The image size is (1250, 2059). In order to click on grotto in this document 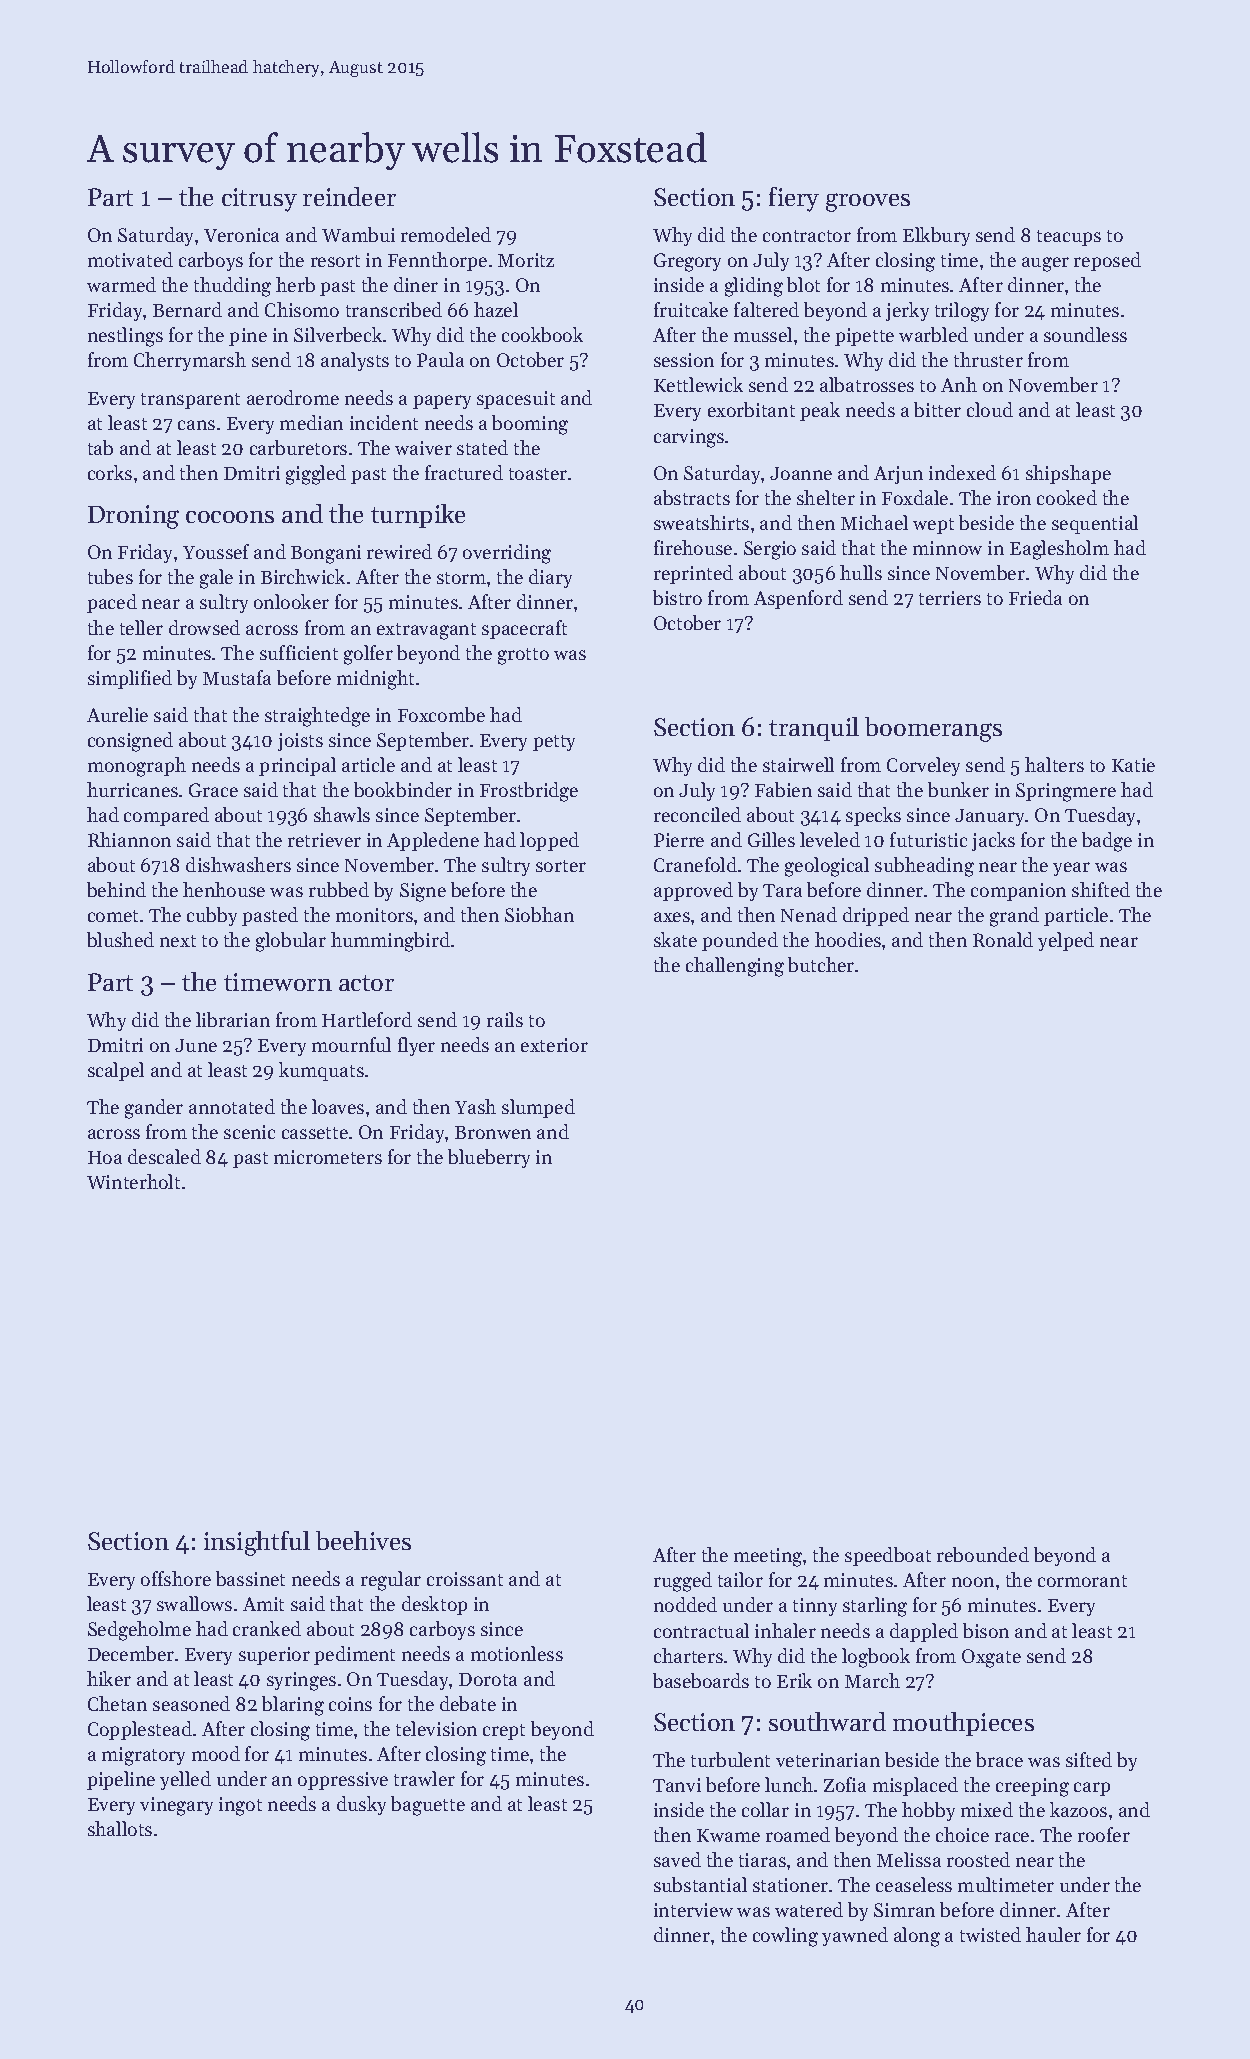, I will do `click(523, 656)`.
